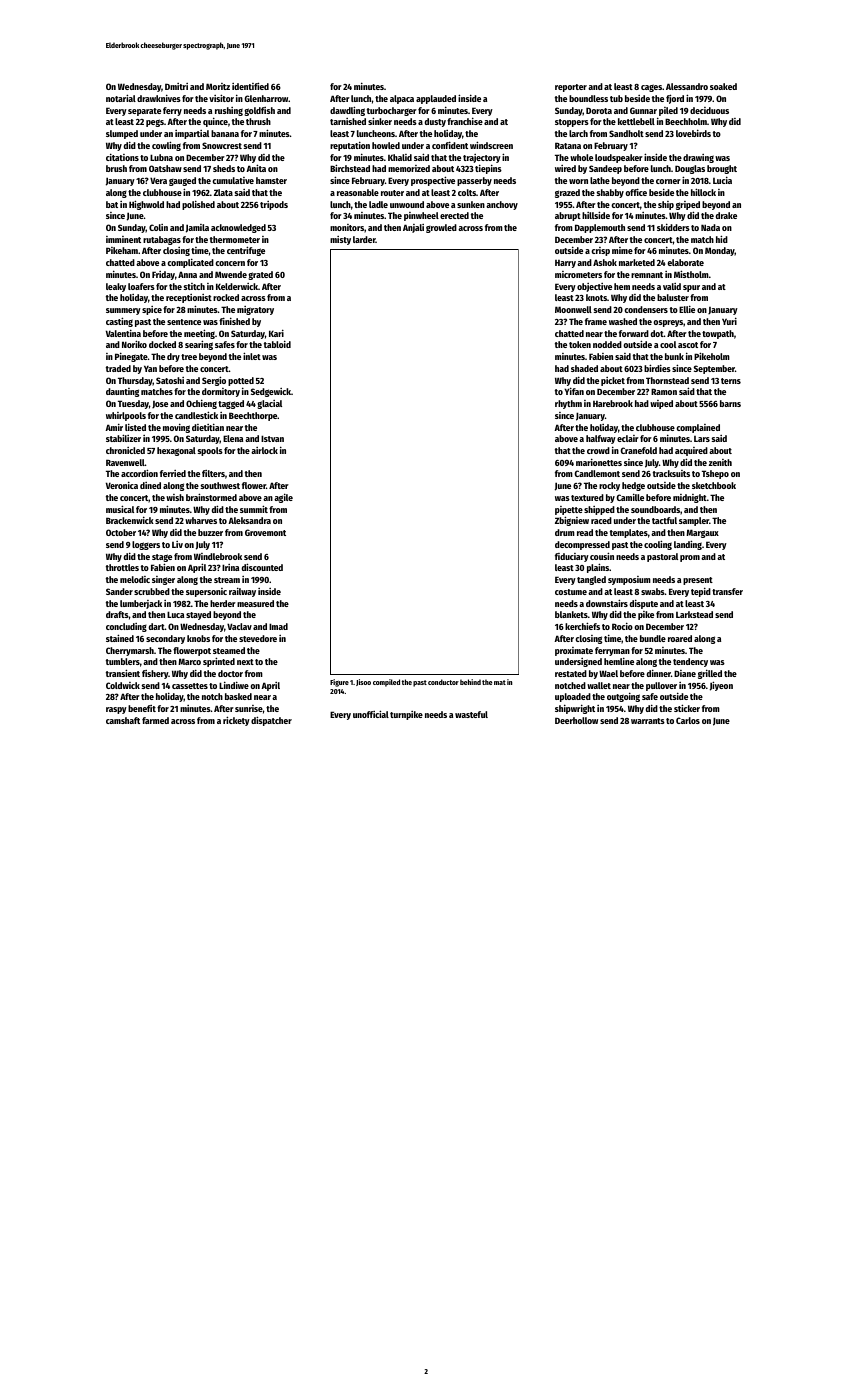 Image resolution: width=849 pixels, height=1400 pixels. I want to click on tangled, so click(591, 580).
